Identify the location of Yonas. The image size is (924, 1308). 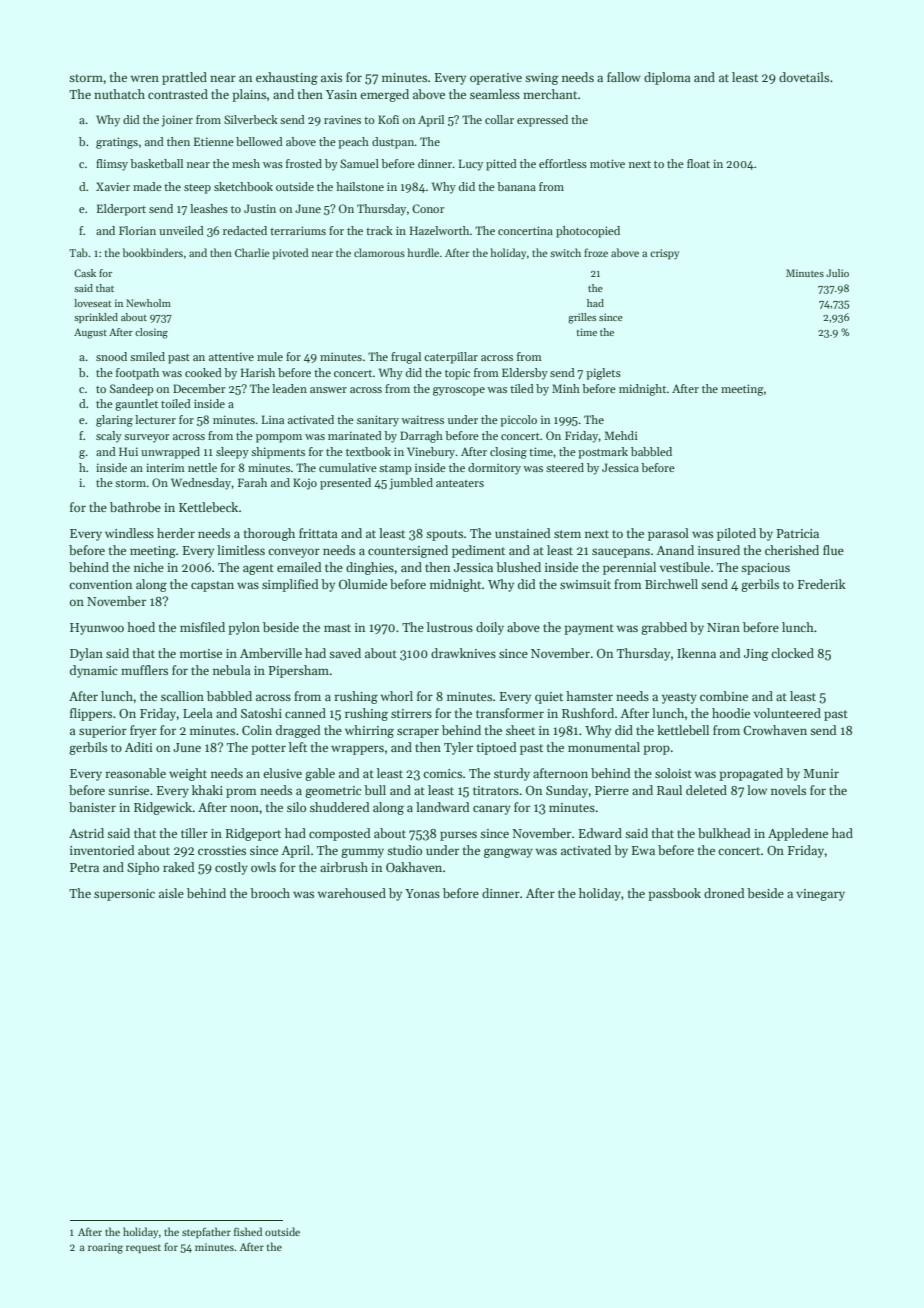
(422, 893).
